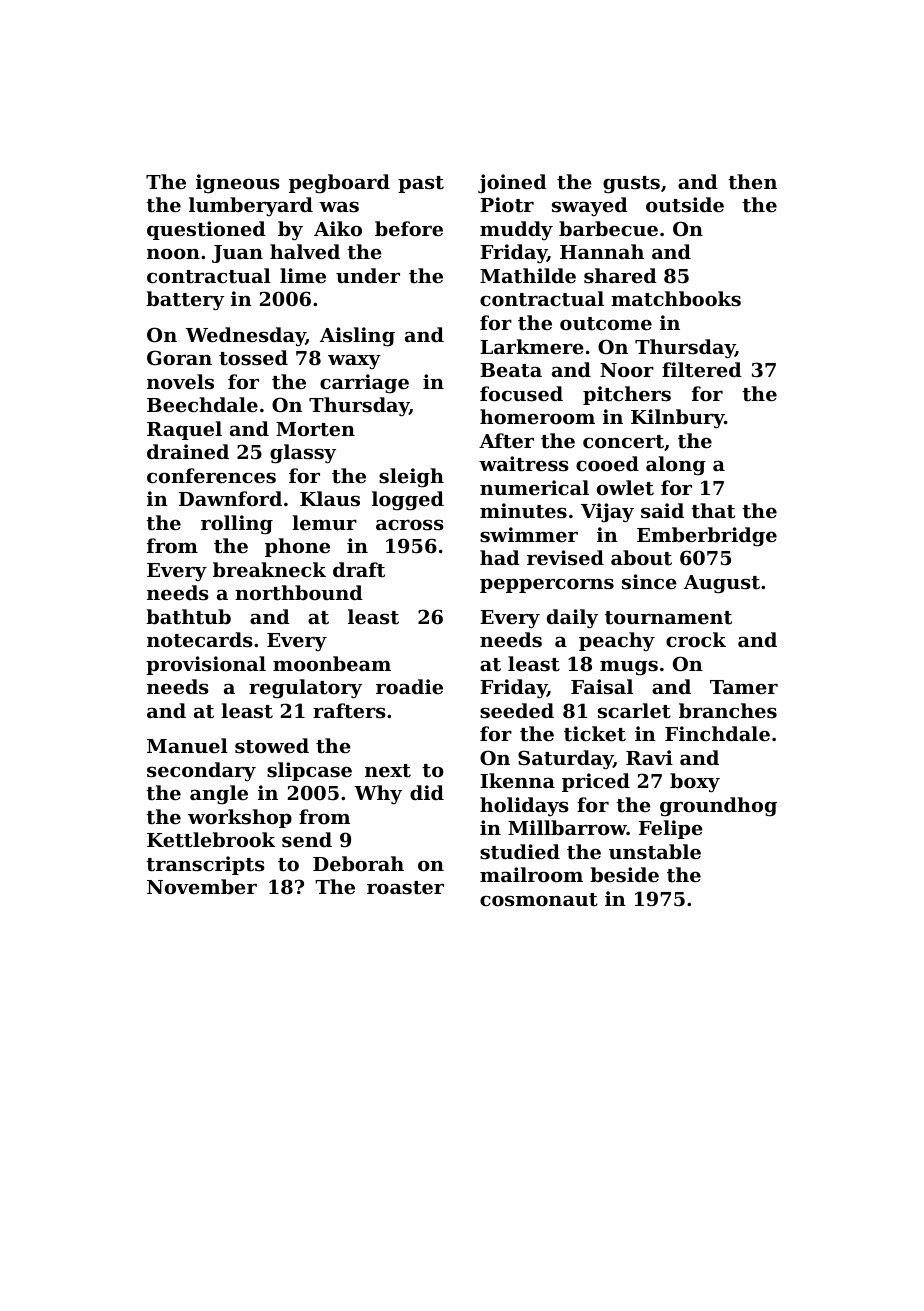 This screenshot has width=924, height=1311. Describe the element at coordinates (409, 686) in the screenshot. I see `roadie` at that location.
